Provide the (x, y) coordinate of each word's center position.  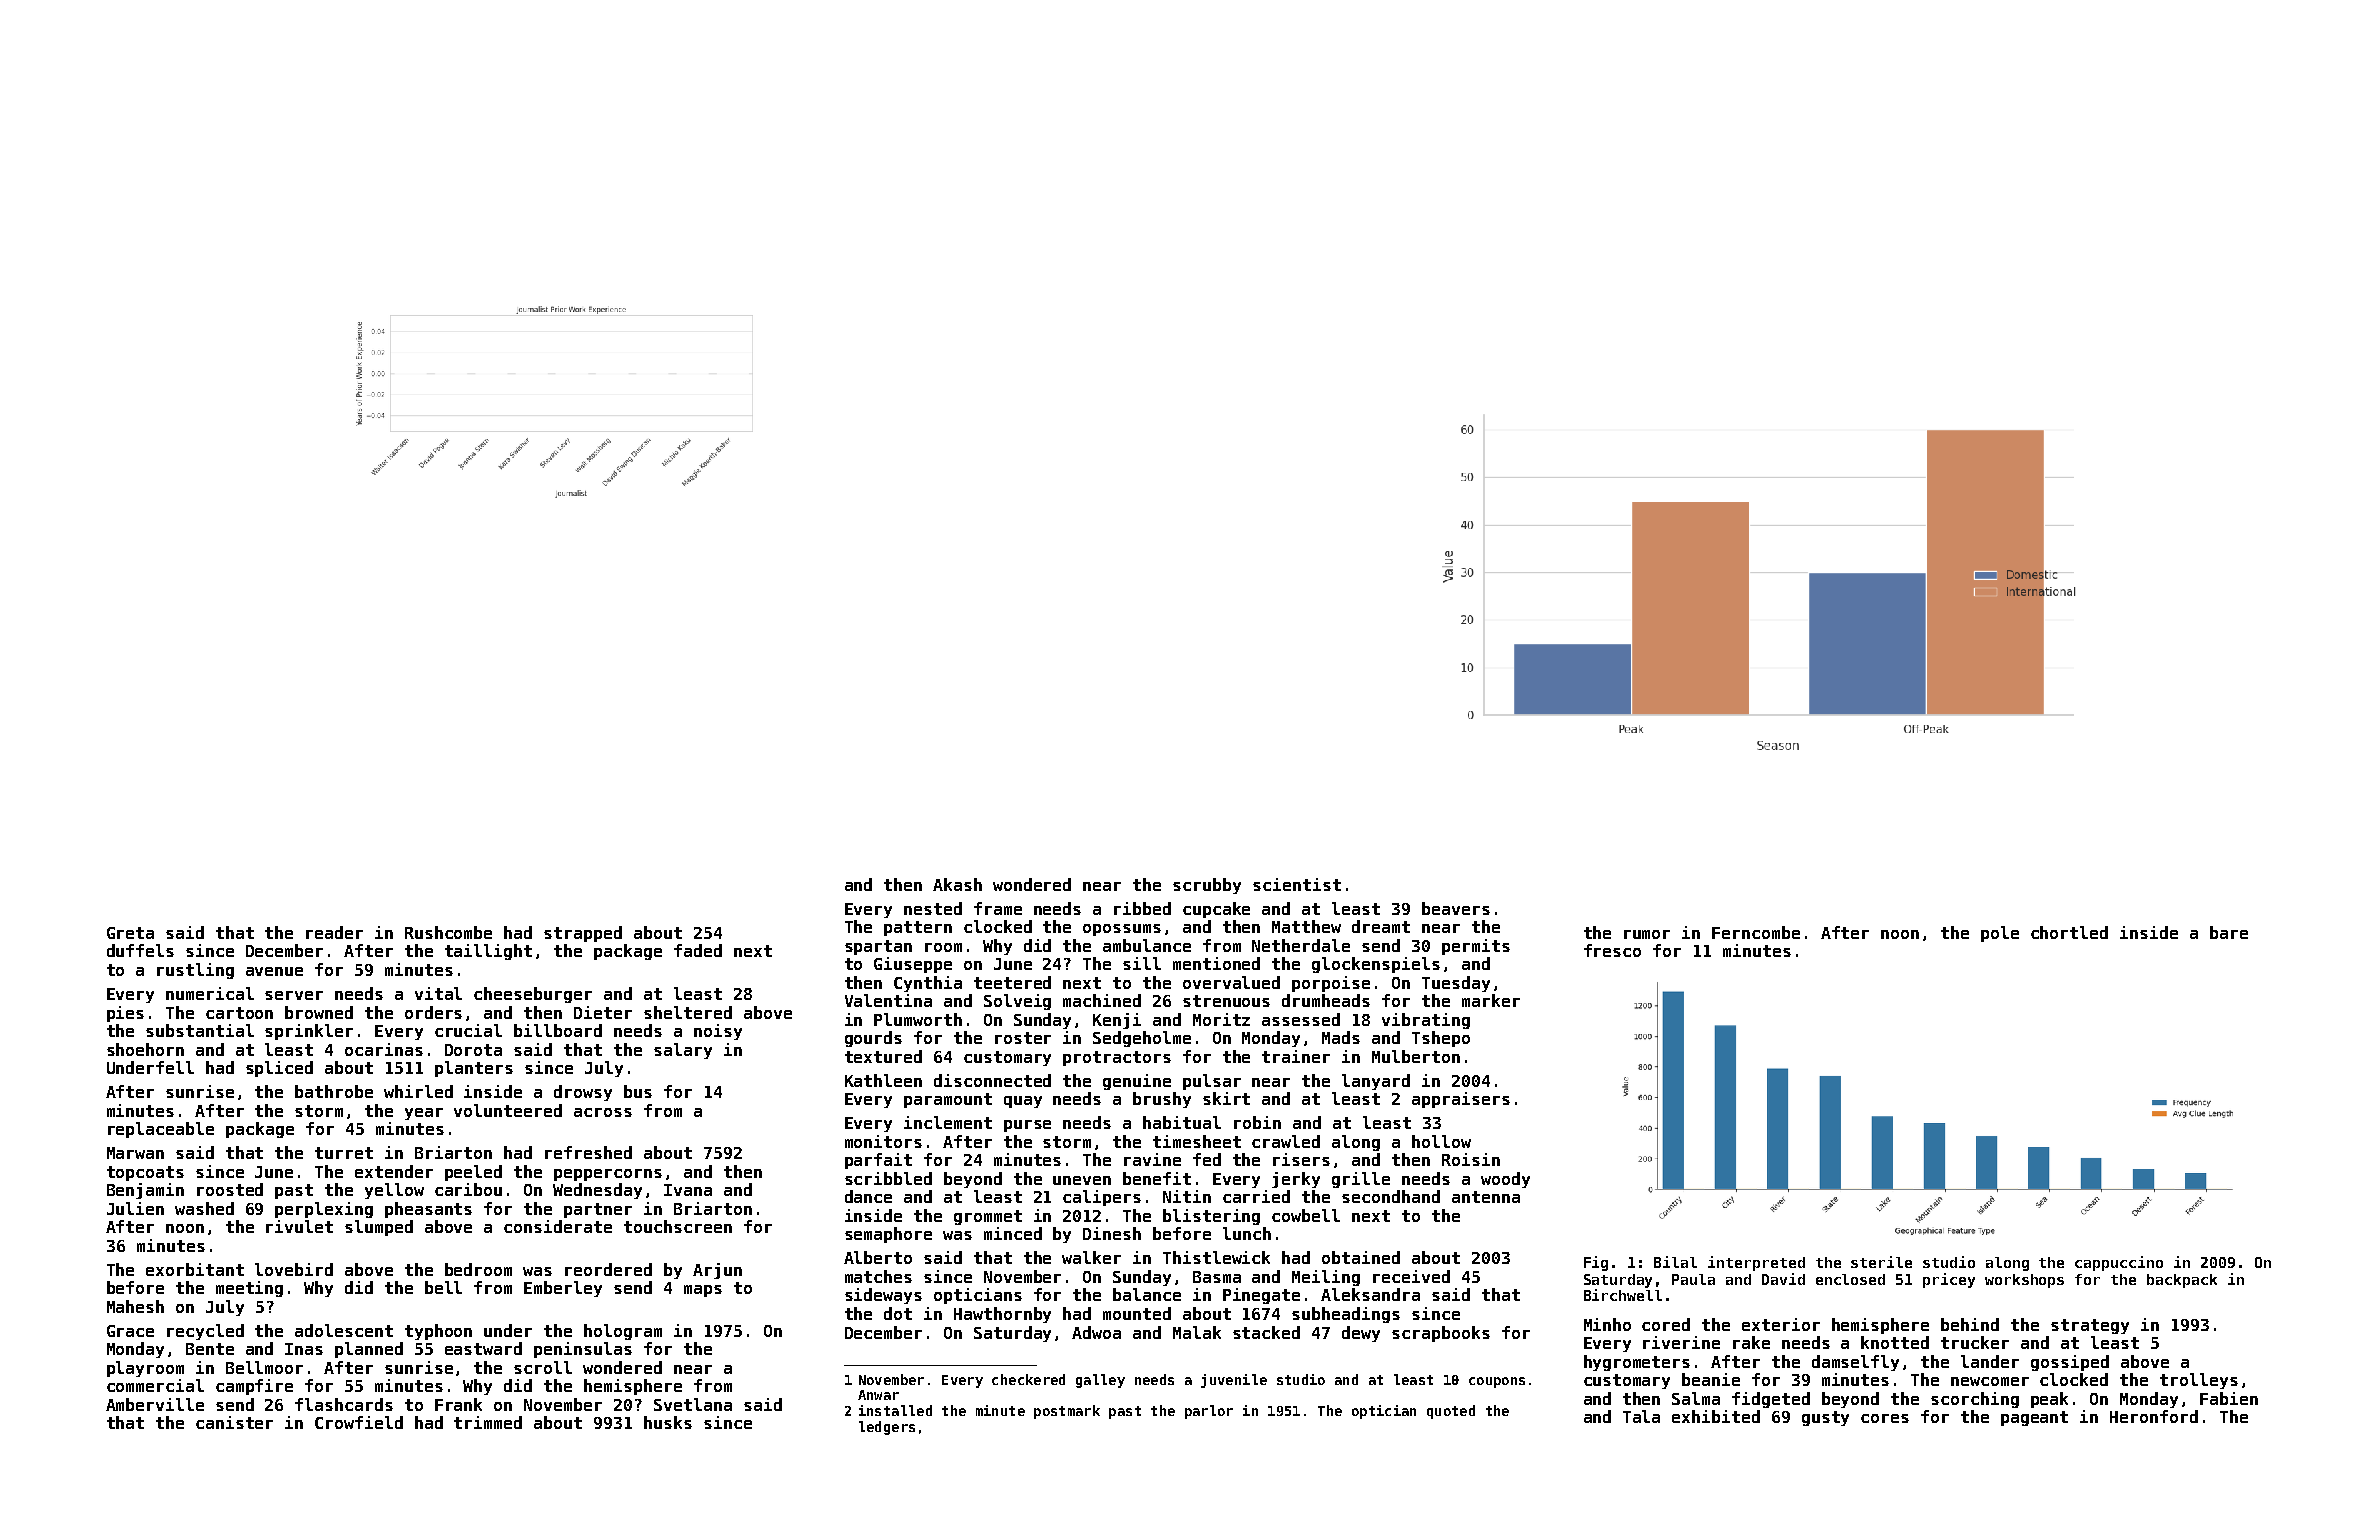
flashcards (344, 1404)
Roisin (1471, 1159)
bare (2229, 932)
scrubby (1207, 886)
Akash (957, 884)
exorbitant (195, 1269)
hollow (1441, 1141)
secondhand (1391, 1196)
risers (1301, 1159)
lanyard (1376, 1082)
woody (1505, 1180)
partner (598, 1210)
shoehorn (145, 1049)
